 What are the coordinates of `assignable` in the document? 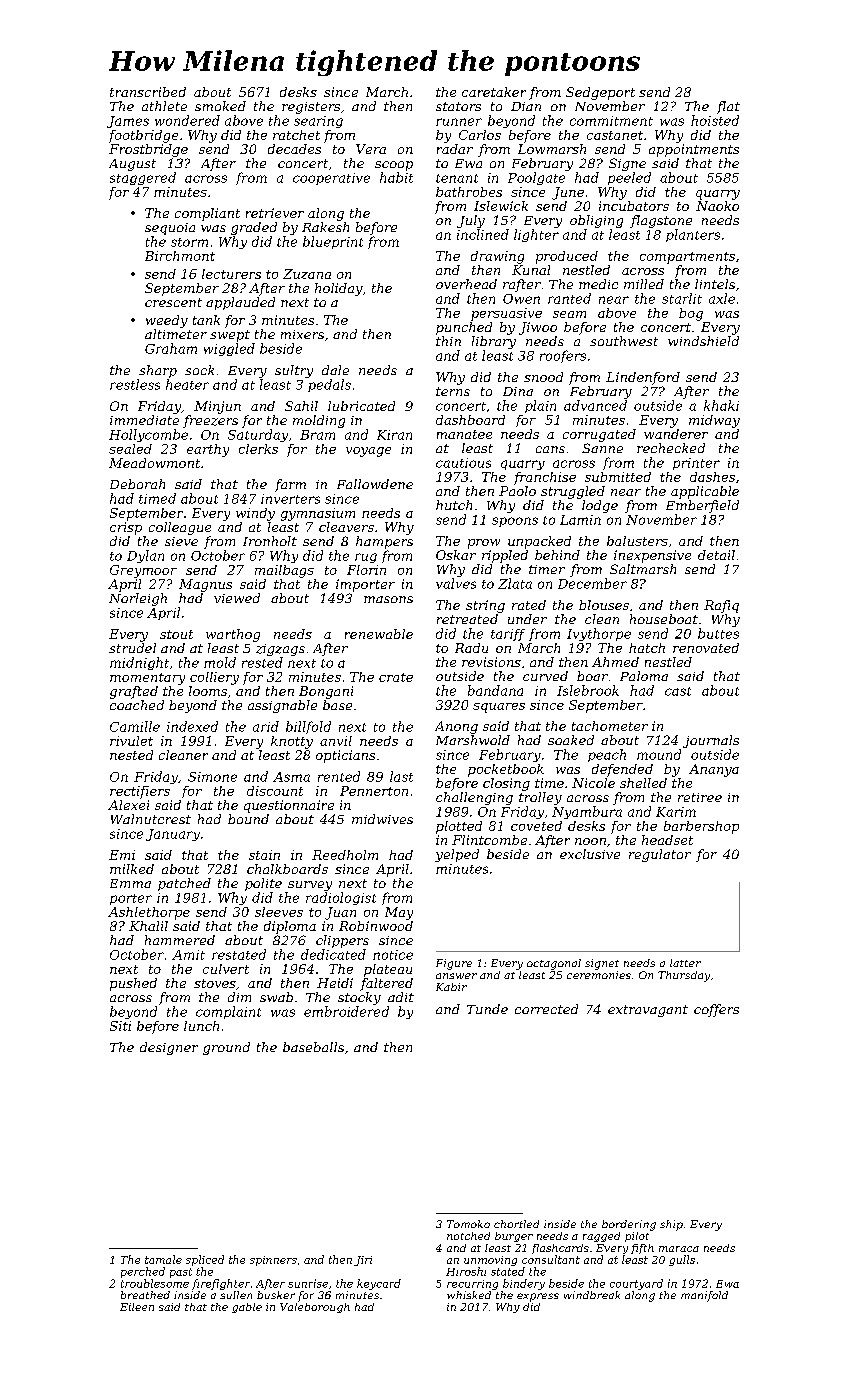 It's located at (282, 706).
